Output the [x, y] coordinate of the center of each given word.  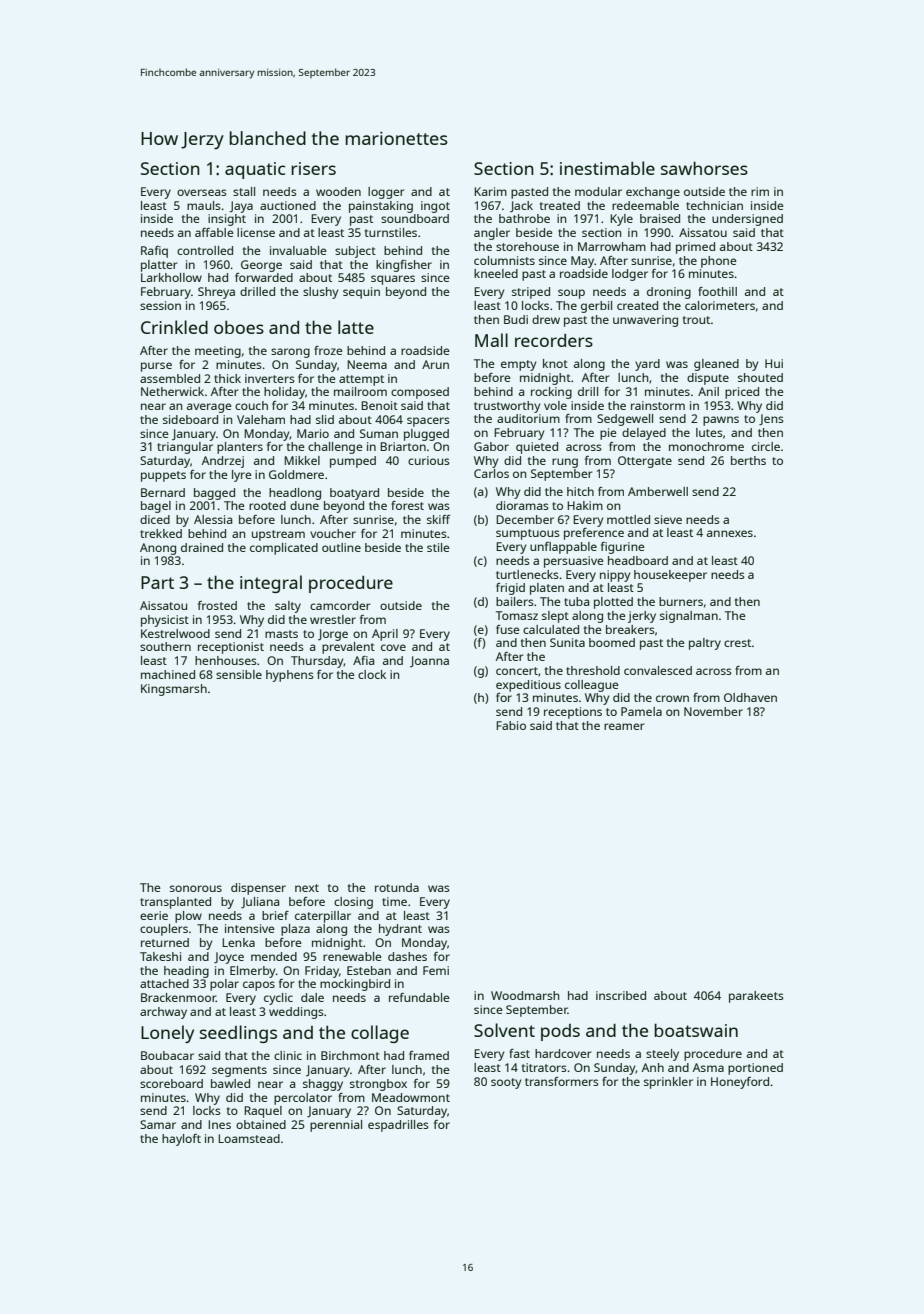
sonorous [196, 888]
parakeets [756, 997]
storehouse [527, 246]
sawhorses [704, 168]
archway [163, 1013]
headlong [295, 494]
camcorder [340, 605]
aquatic [255, 170]
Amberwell [658, 491]
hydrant [400, 930]
